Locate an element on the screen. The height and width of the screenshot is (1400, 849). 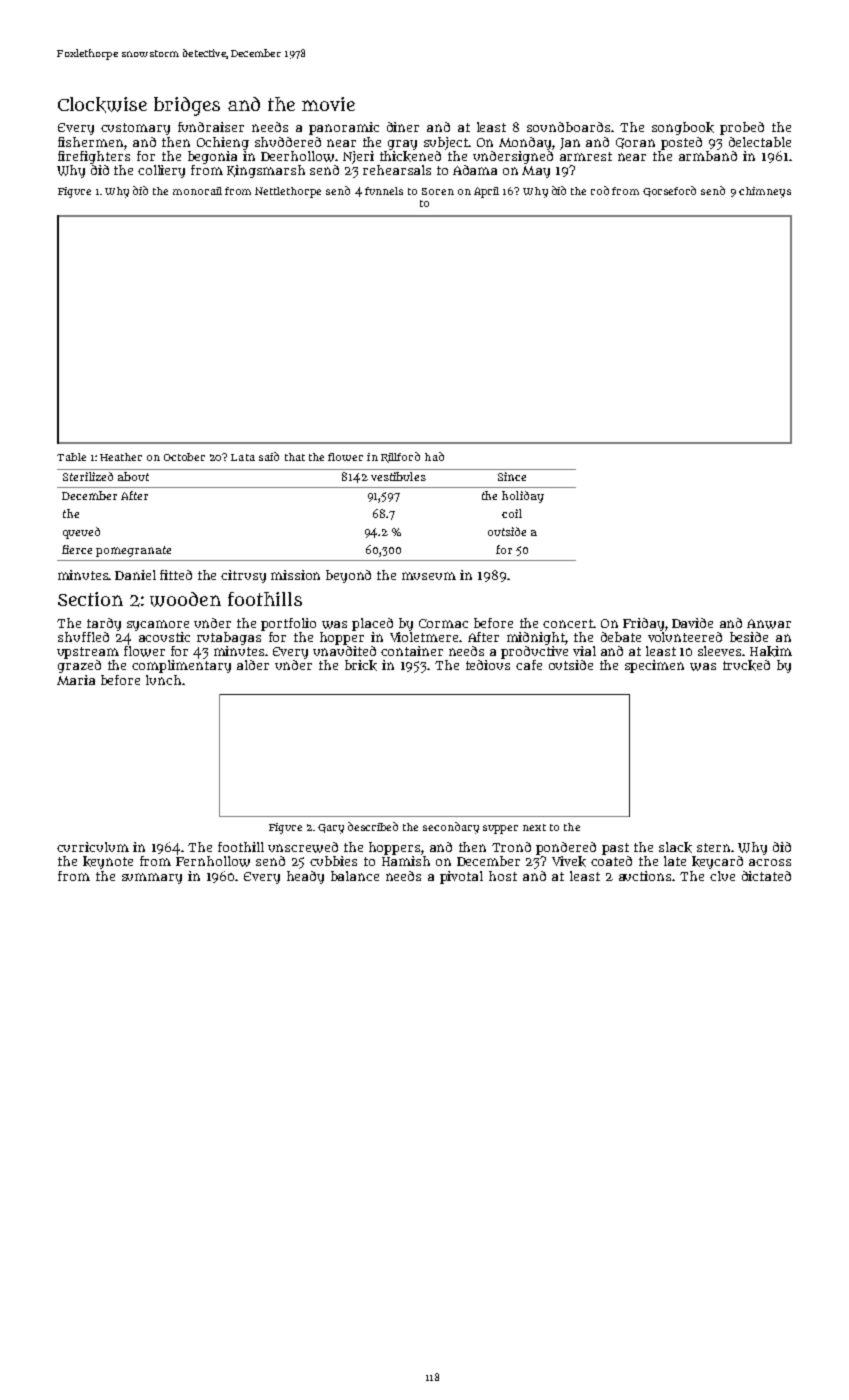
tedious is located at coordinates (488, 665).
